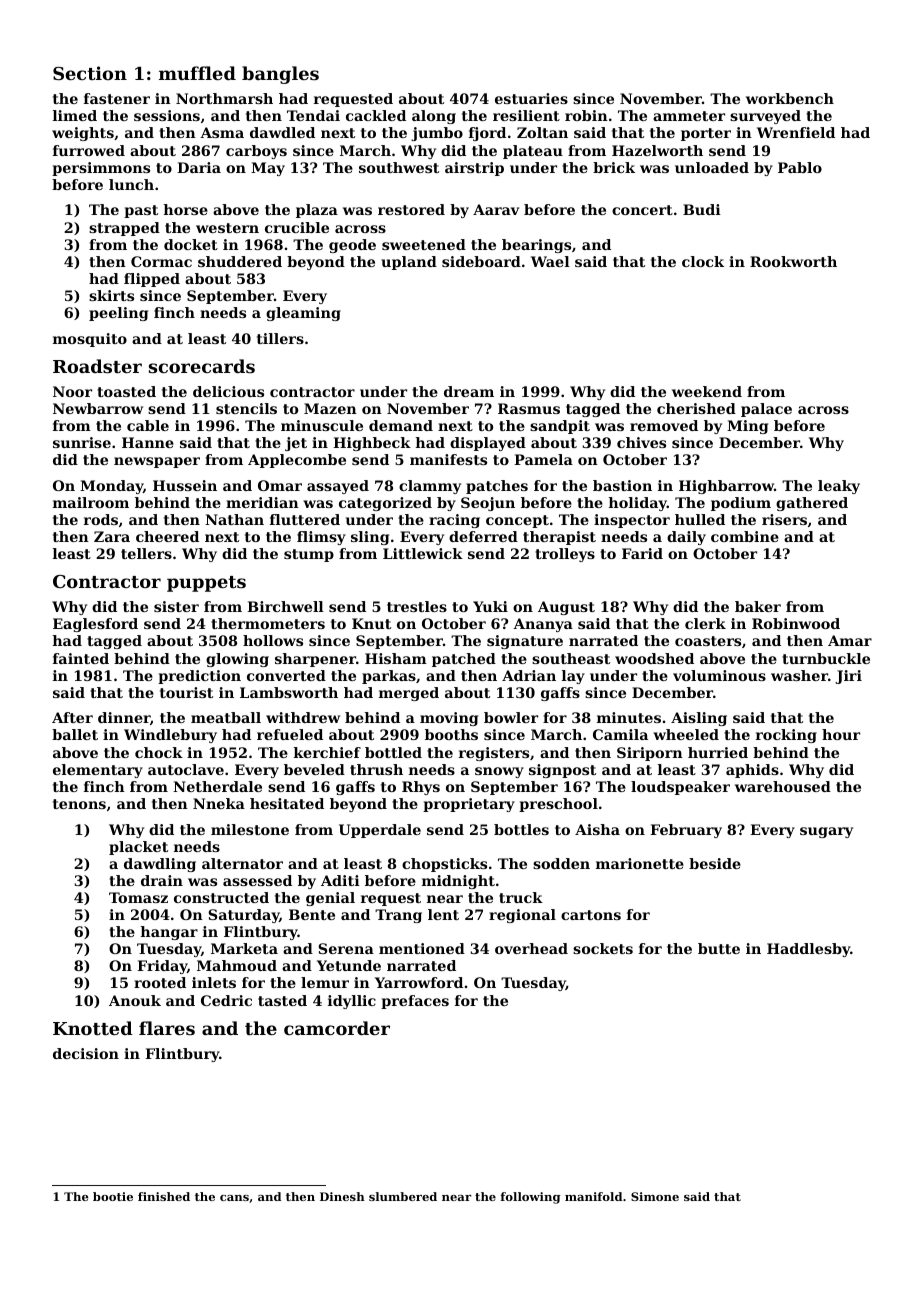  I want to click on Haddlesby, so click(808, 950).
